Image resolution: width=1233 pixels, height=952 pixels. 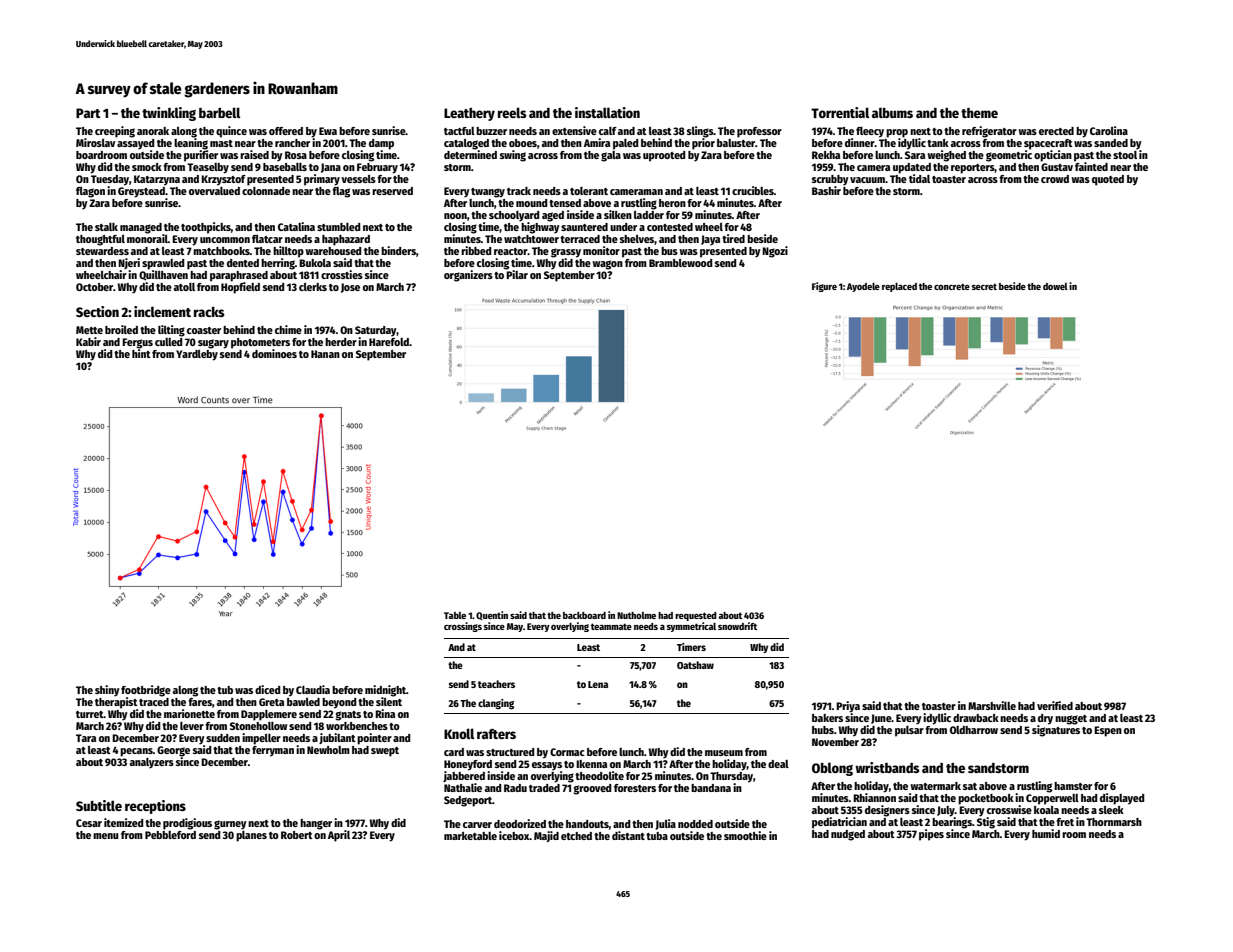 What do you see at coordinates (700, 132) in the page?
I see `slings` at bounding box center [700, 132].
